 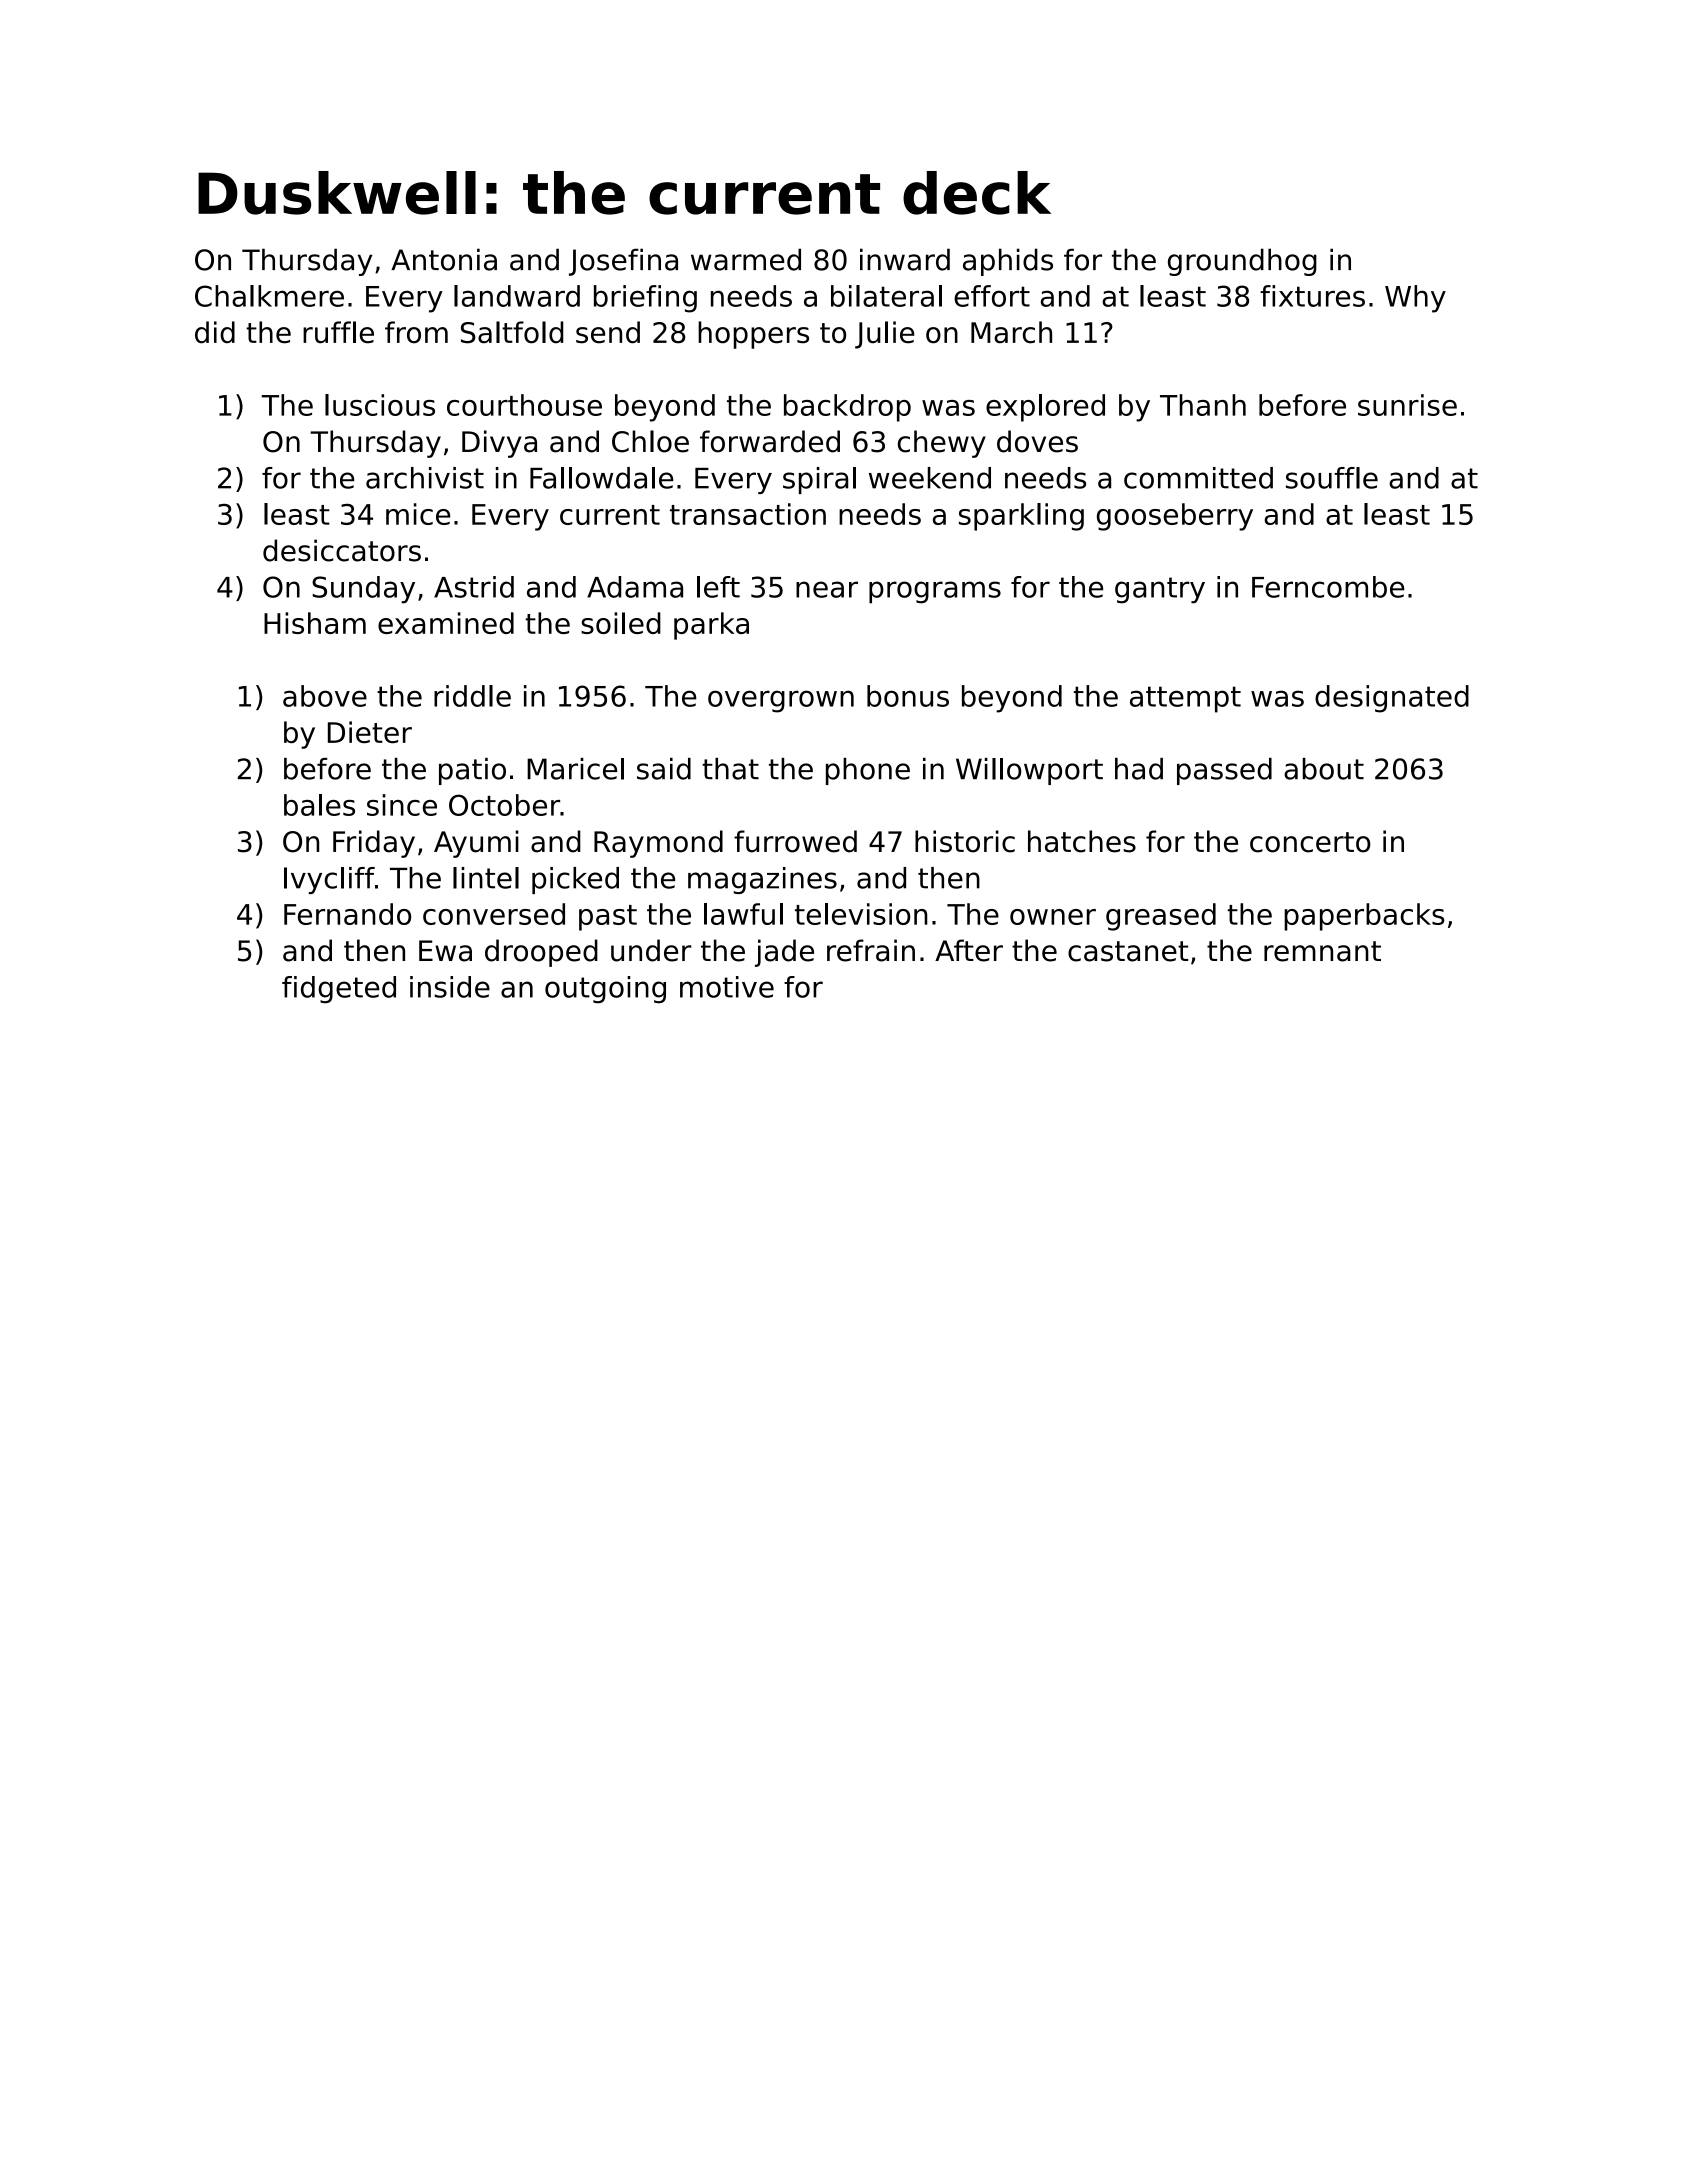 I want to click on parka, so click(x=711, y=626).
